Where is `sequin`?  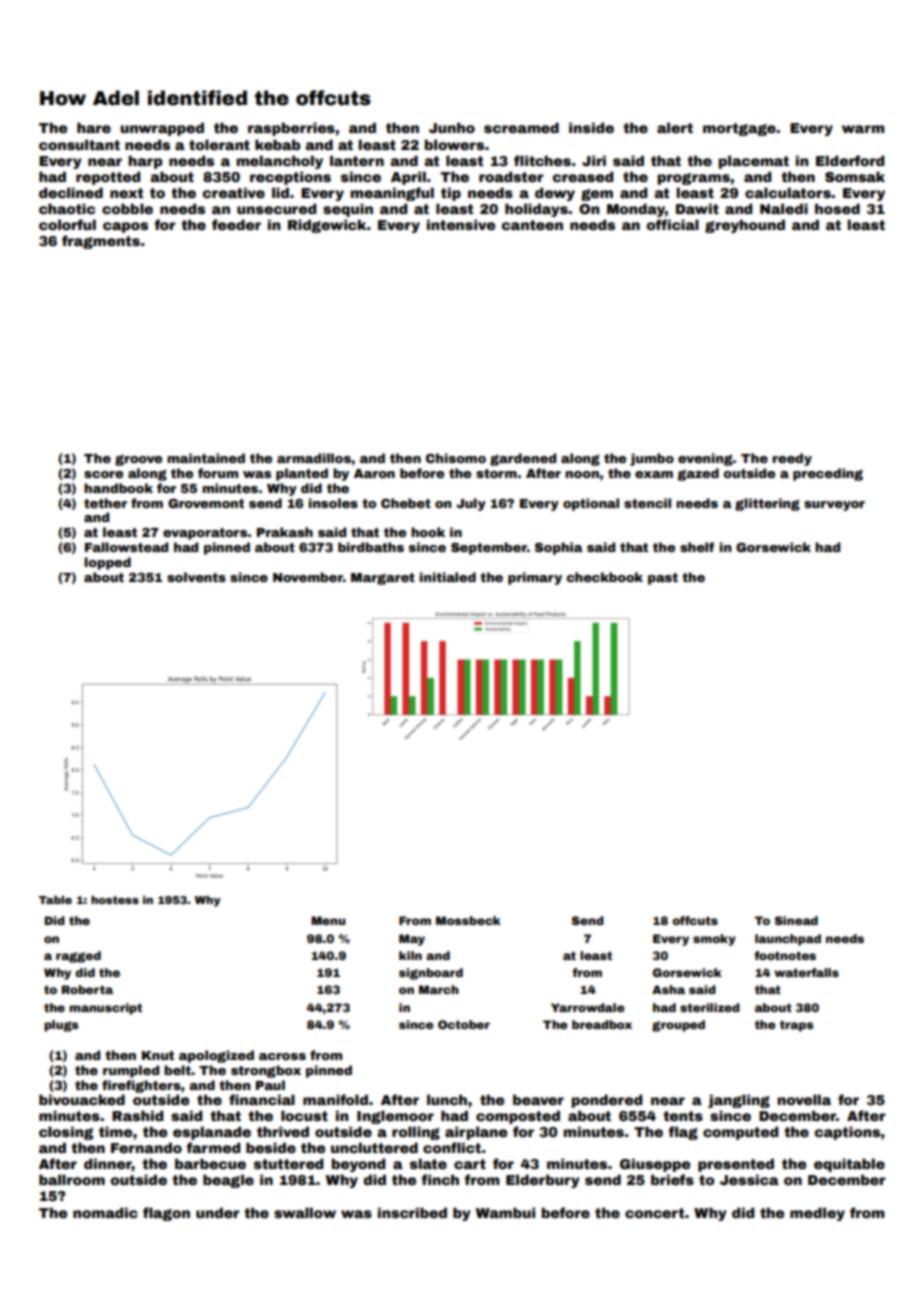
sequin is located at coordinates (348, 210).
